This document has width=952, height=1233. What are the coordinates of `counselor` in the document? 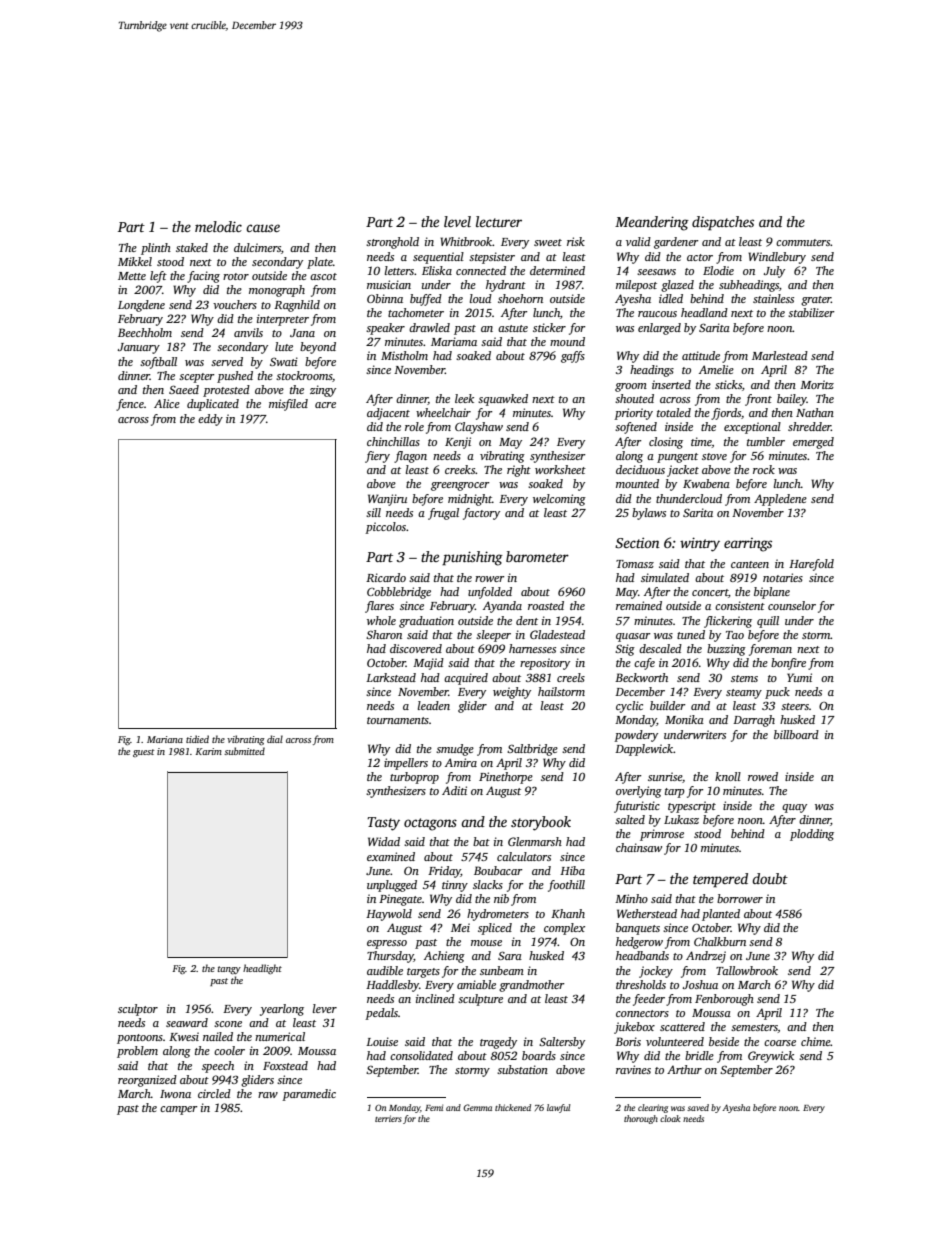 It's located at (792, 605).
